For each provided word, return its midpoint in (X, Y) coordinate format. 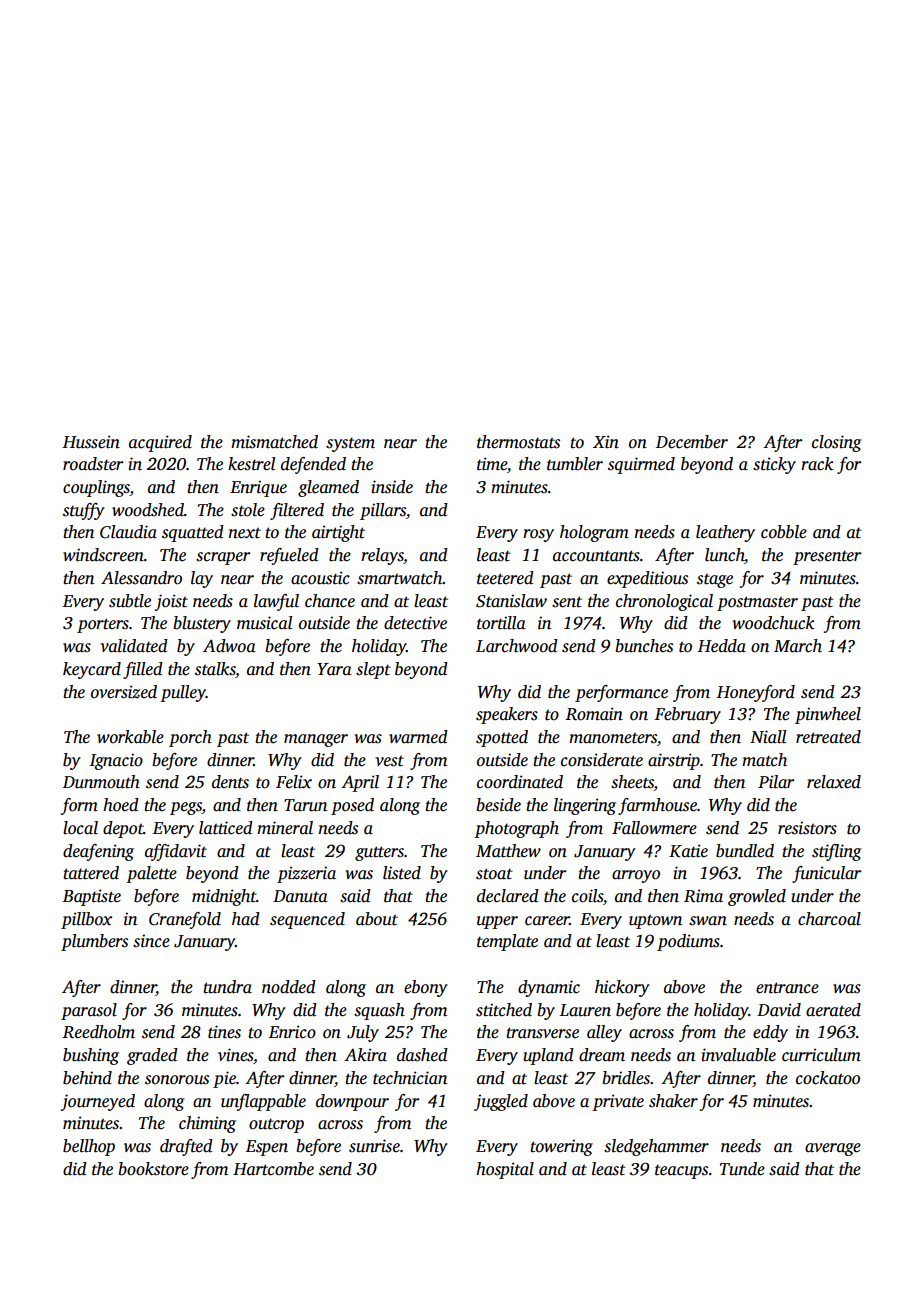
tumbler (575, 464)
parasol (89, 1011)
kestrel (251, 464)
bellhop (89, 1147)
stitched (504, 1010)
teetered (505, 578)
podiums (688, 942)
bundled (745, 851)
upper (497, 922)
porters (103, 625)
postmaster (757, 603)
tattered (91, 873)
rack (817, 464)
